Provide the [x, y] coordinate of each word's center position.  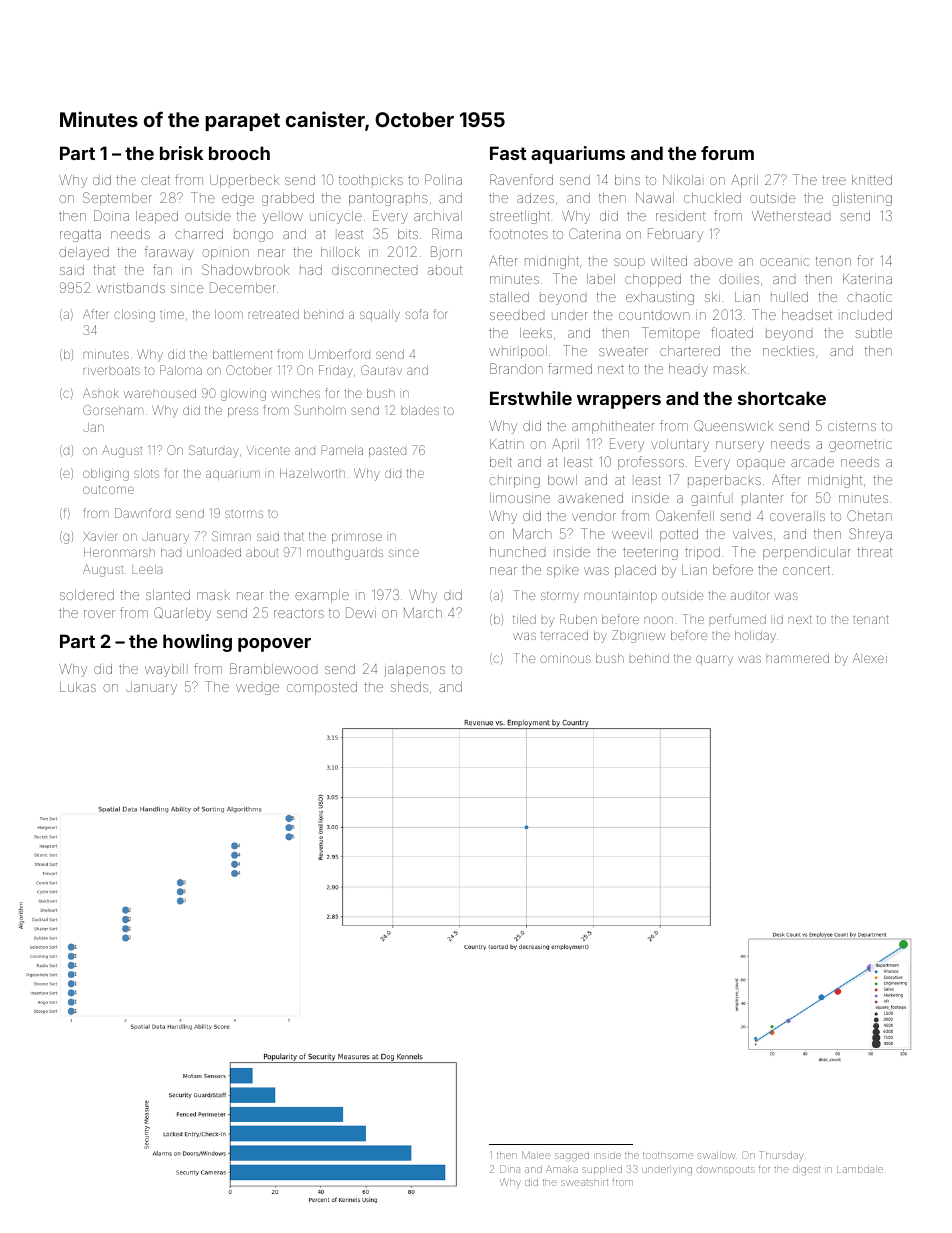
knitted [872, 180]
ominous [565, 658]
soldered [87, 595]
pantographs [388, 199]
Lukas [78, 687]
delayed [84, 253]
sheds [409, 687]
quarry [714, 660]
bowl [562, 480]
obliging [106, 474]
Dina [510, 1169]
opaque [761, 464]
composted [322, 688]
